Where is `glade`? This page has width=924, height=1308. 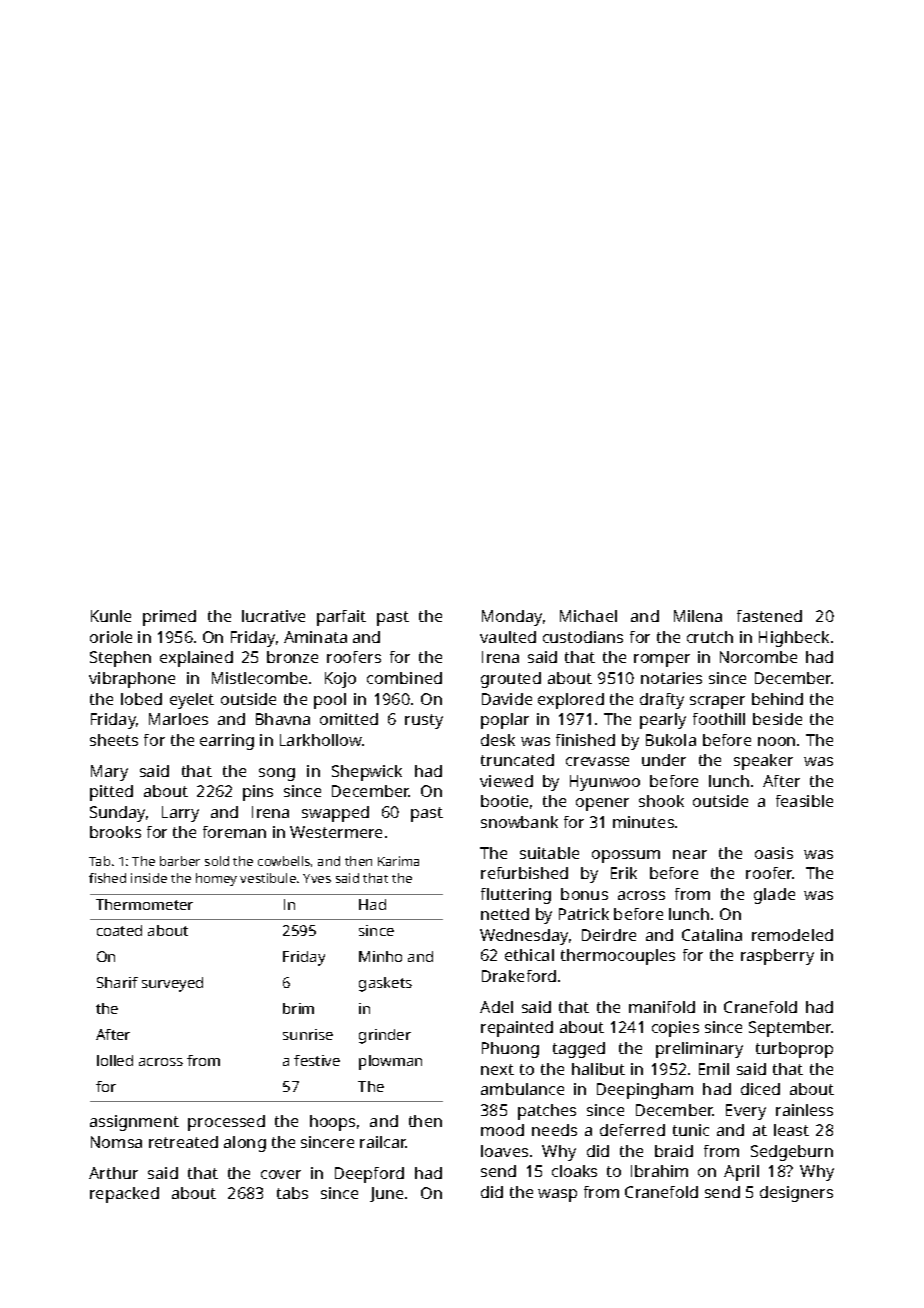
glade is located at coordinates (774, 896).
